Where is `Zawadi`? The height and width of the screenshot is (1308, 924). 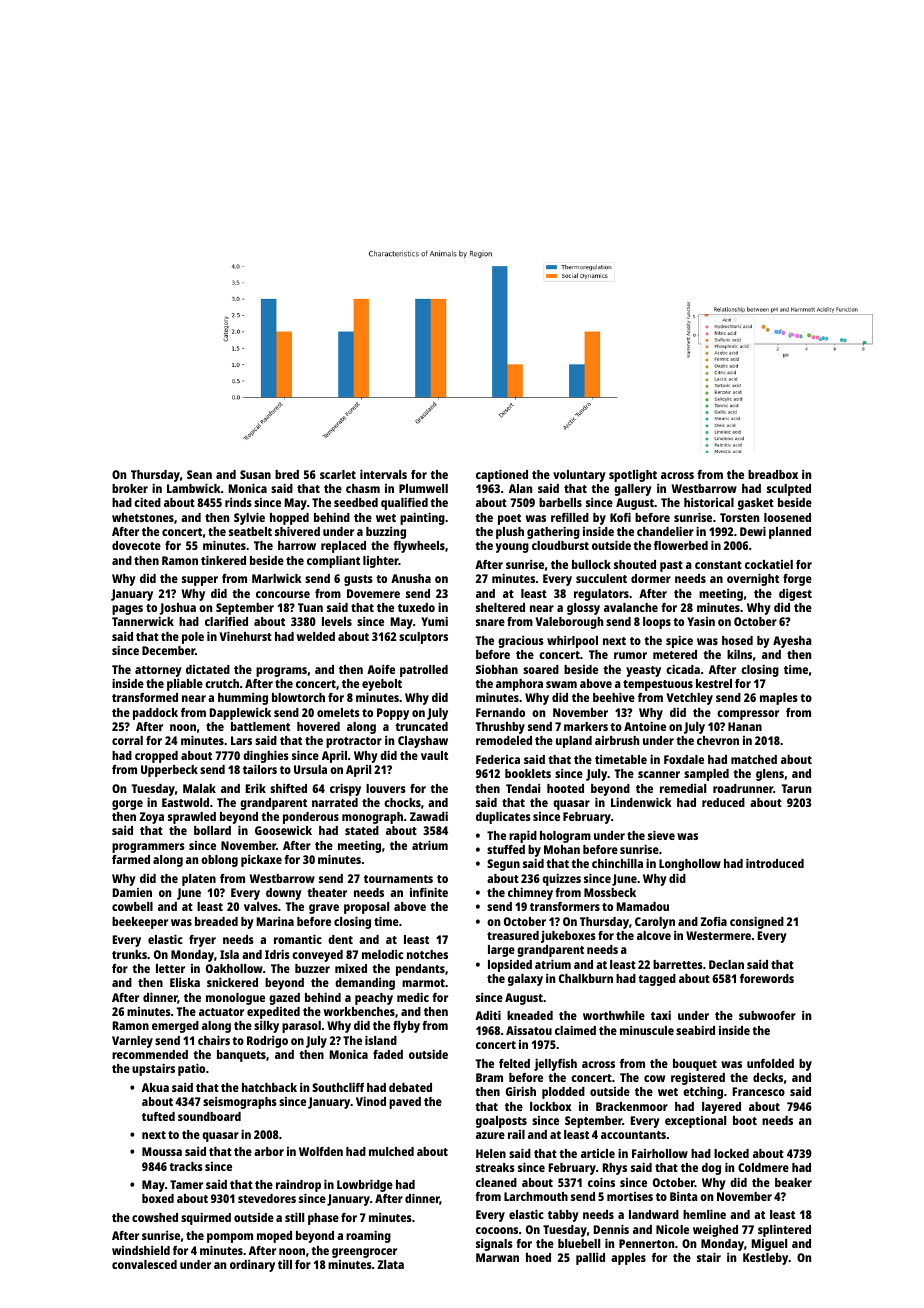 Zawadi is located at coordinates (429, 816).
